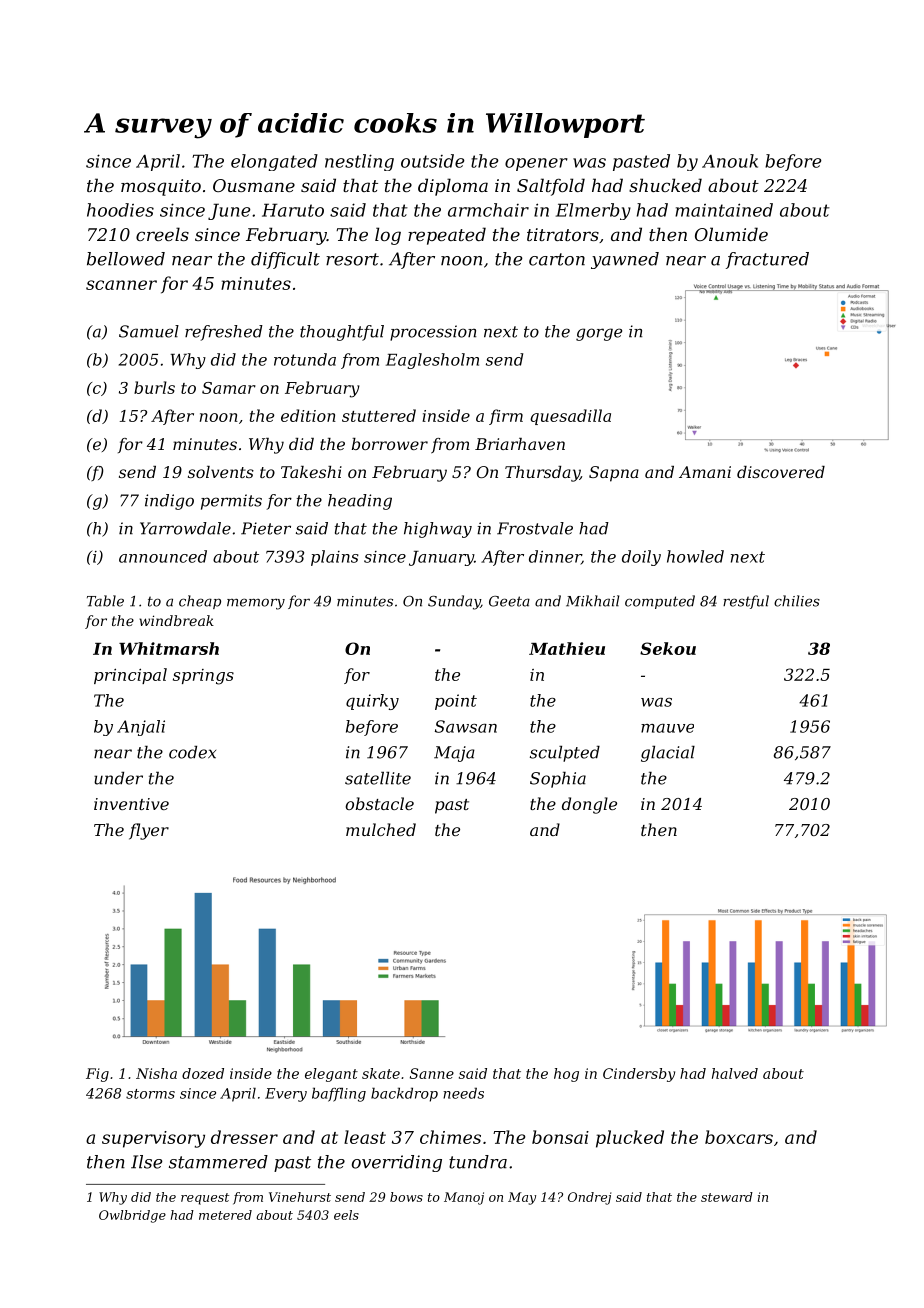  I want to click on storms, so click(150, 1094).
